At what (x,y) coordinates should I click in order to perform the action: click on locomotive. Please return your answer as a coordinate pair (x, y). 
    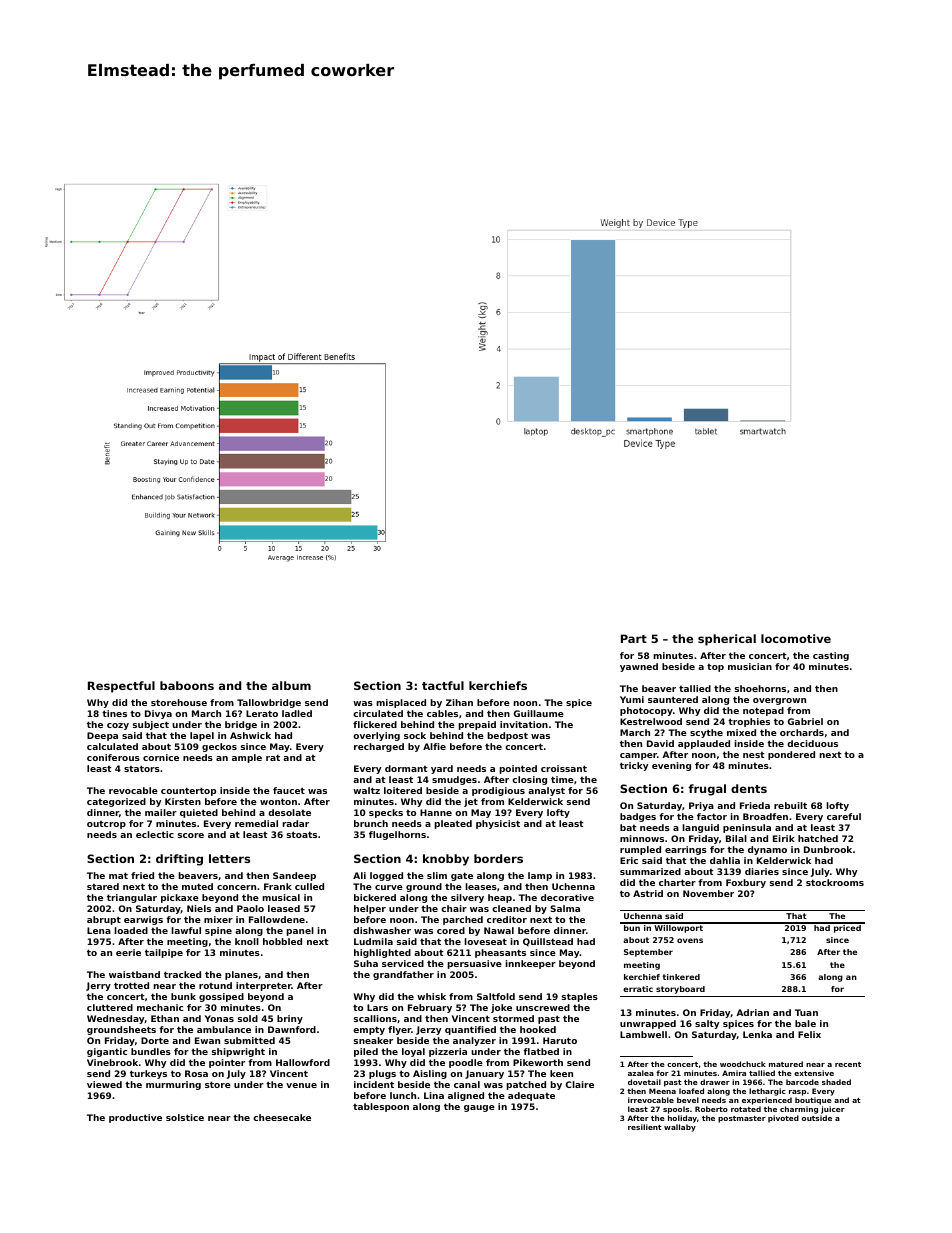
    Looking at the image, I should click on (796, 638).
